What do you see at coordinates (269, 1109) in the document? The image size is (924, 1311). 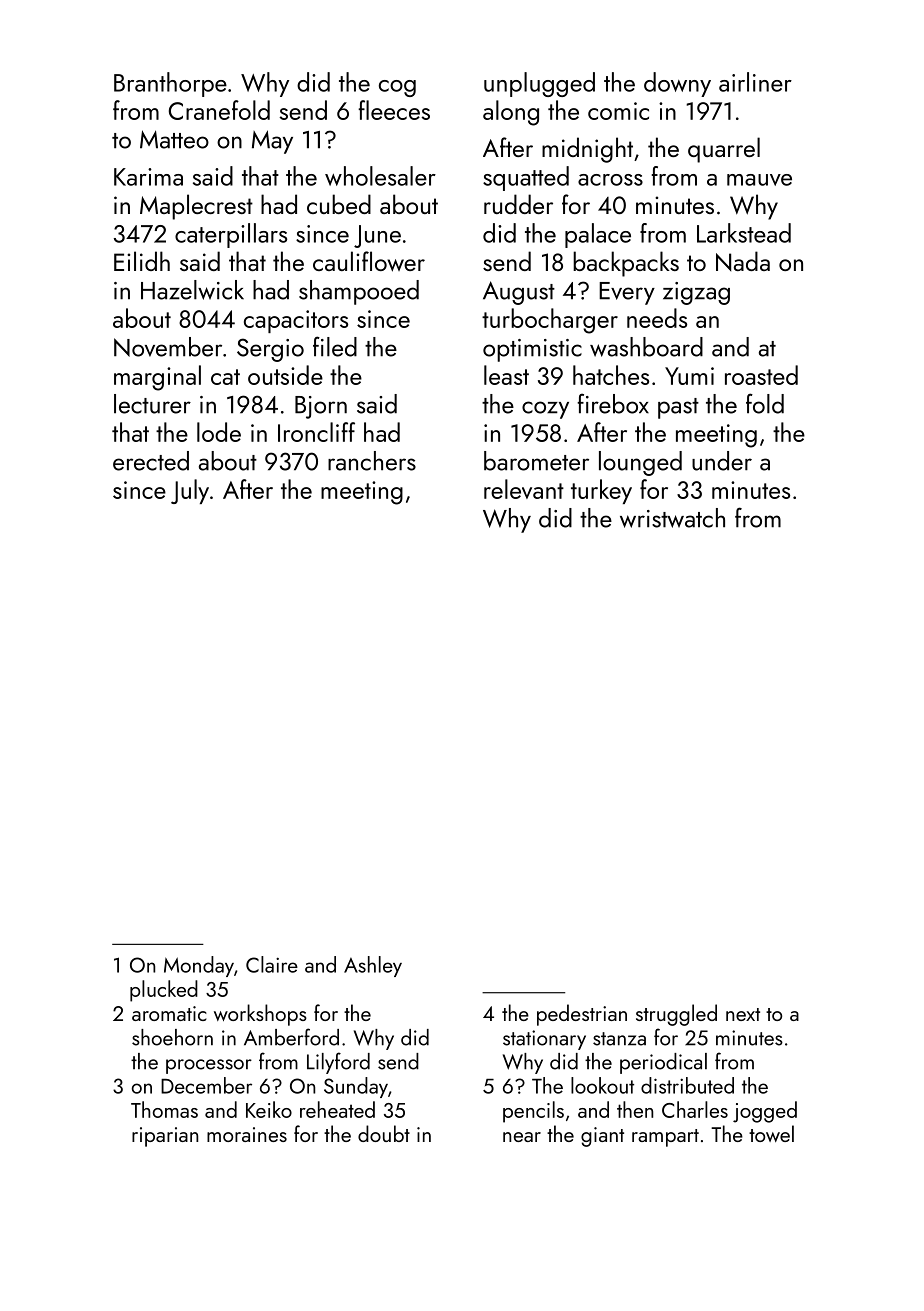 I see `Keiko` at bounding box center [269, 1109].
